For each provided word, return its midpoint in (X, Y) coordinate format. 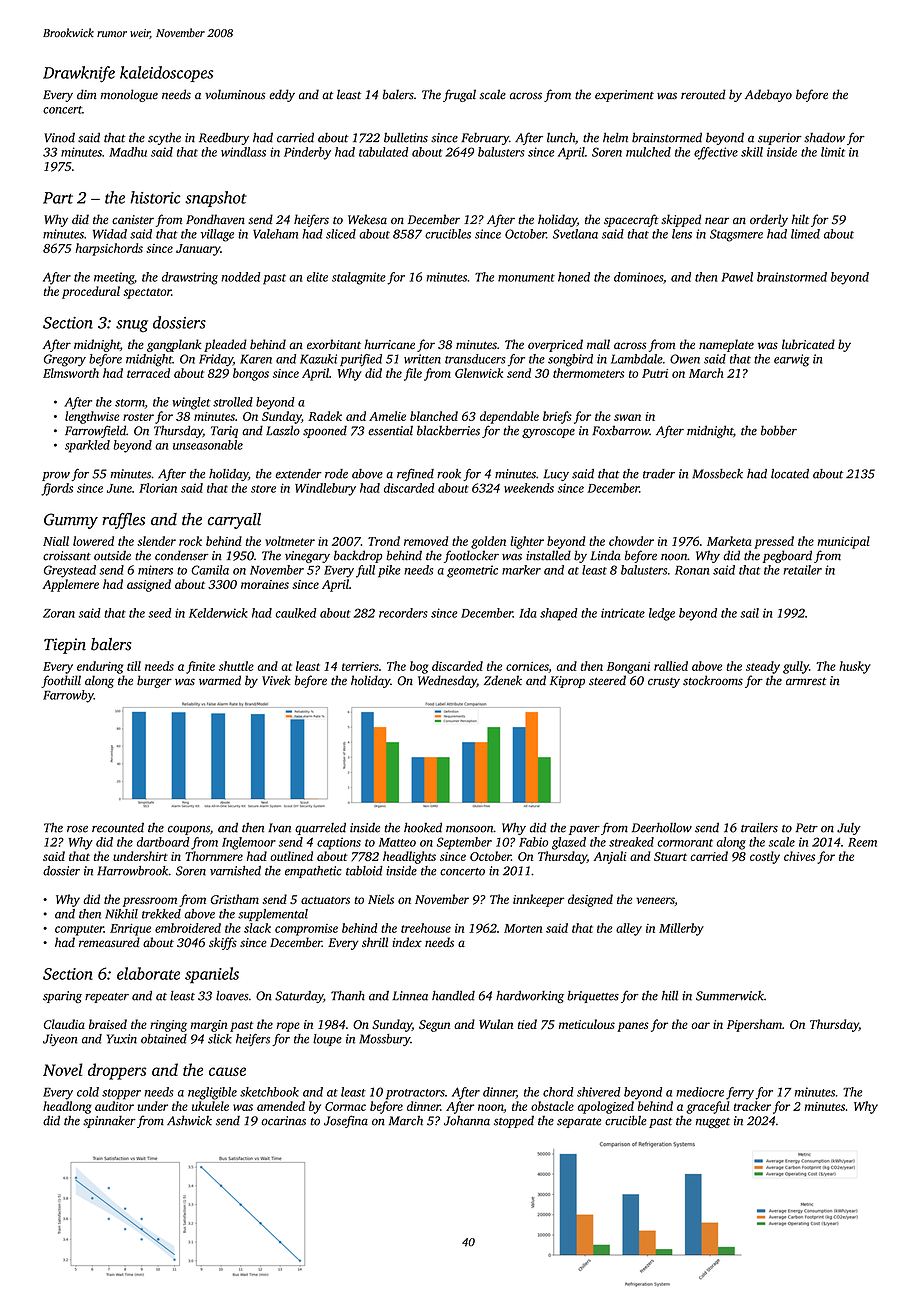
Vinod (59, 138)
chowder (631, 541)
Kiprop (567, 682)
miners (155, 570)
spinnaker (109, 1122)
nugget (713, 1123)
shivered (599, 1092)
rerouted (703, 94)
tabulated (383, 152)
